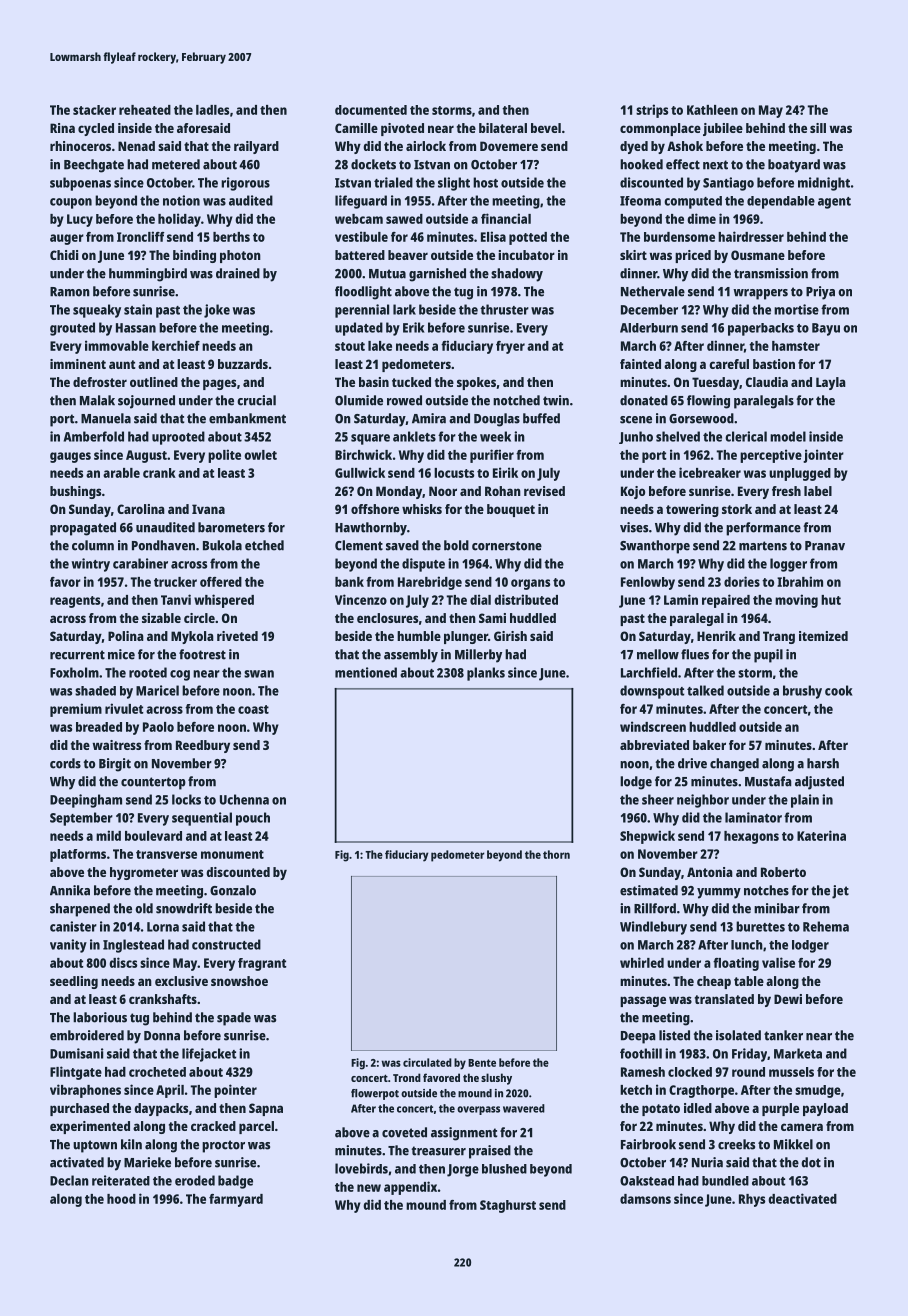  Describe the element at coordinates (486, 674) in the screenshot. I see `planks` at that location.
